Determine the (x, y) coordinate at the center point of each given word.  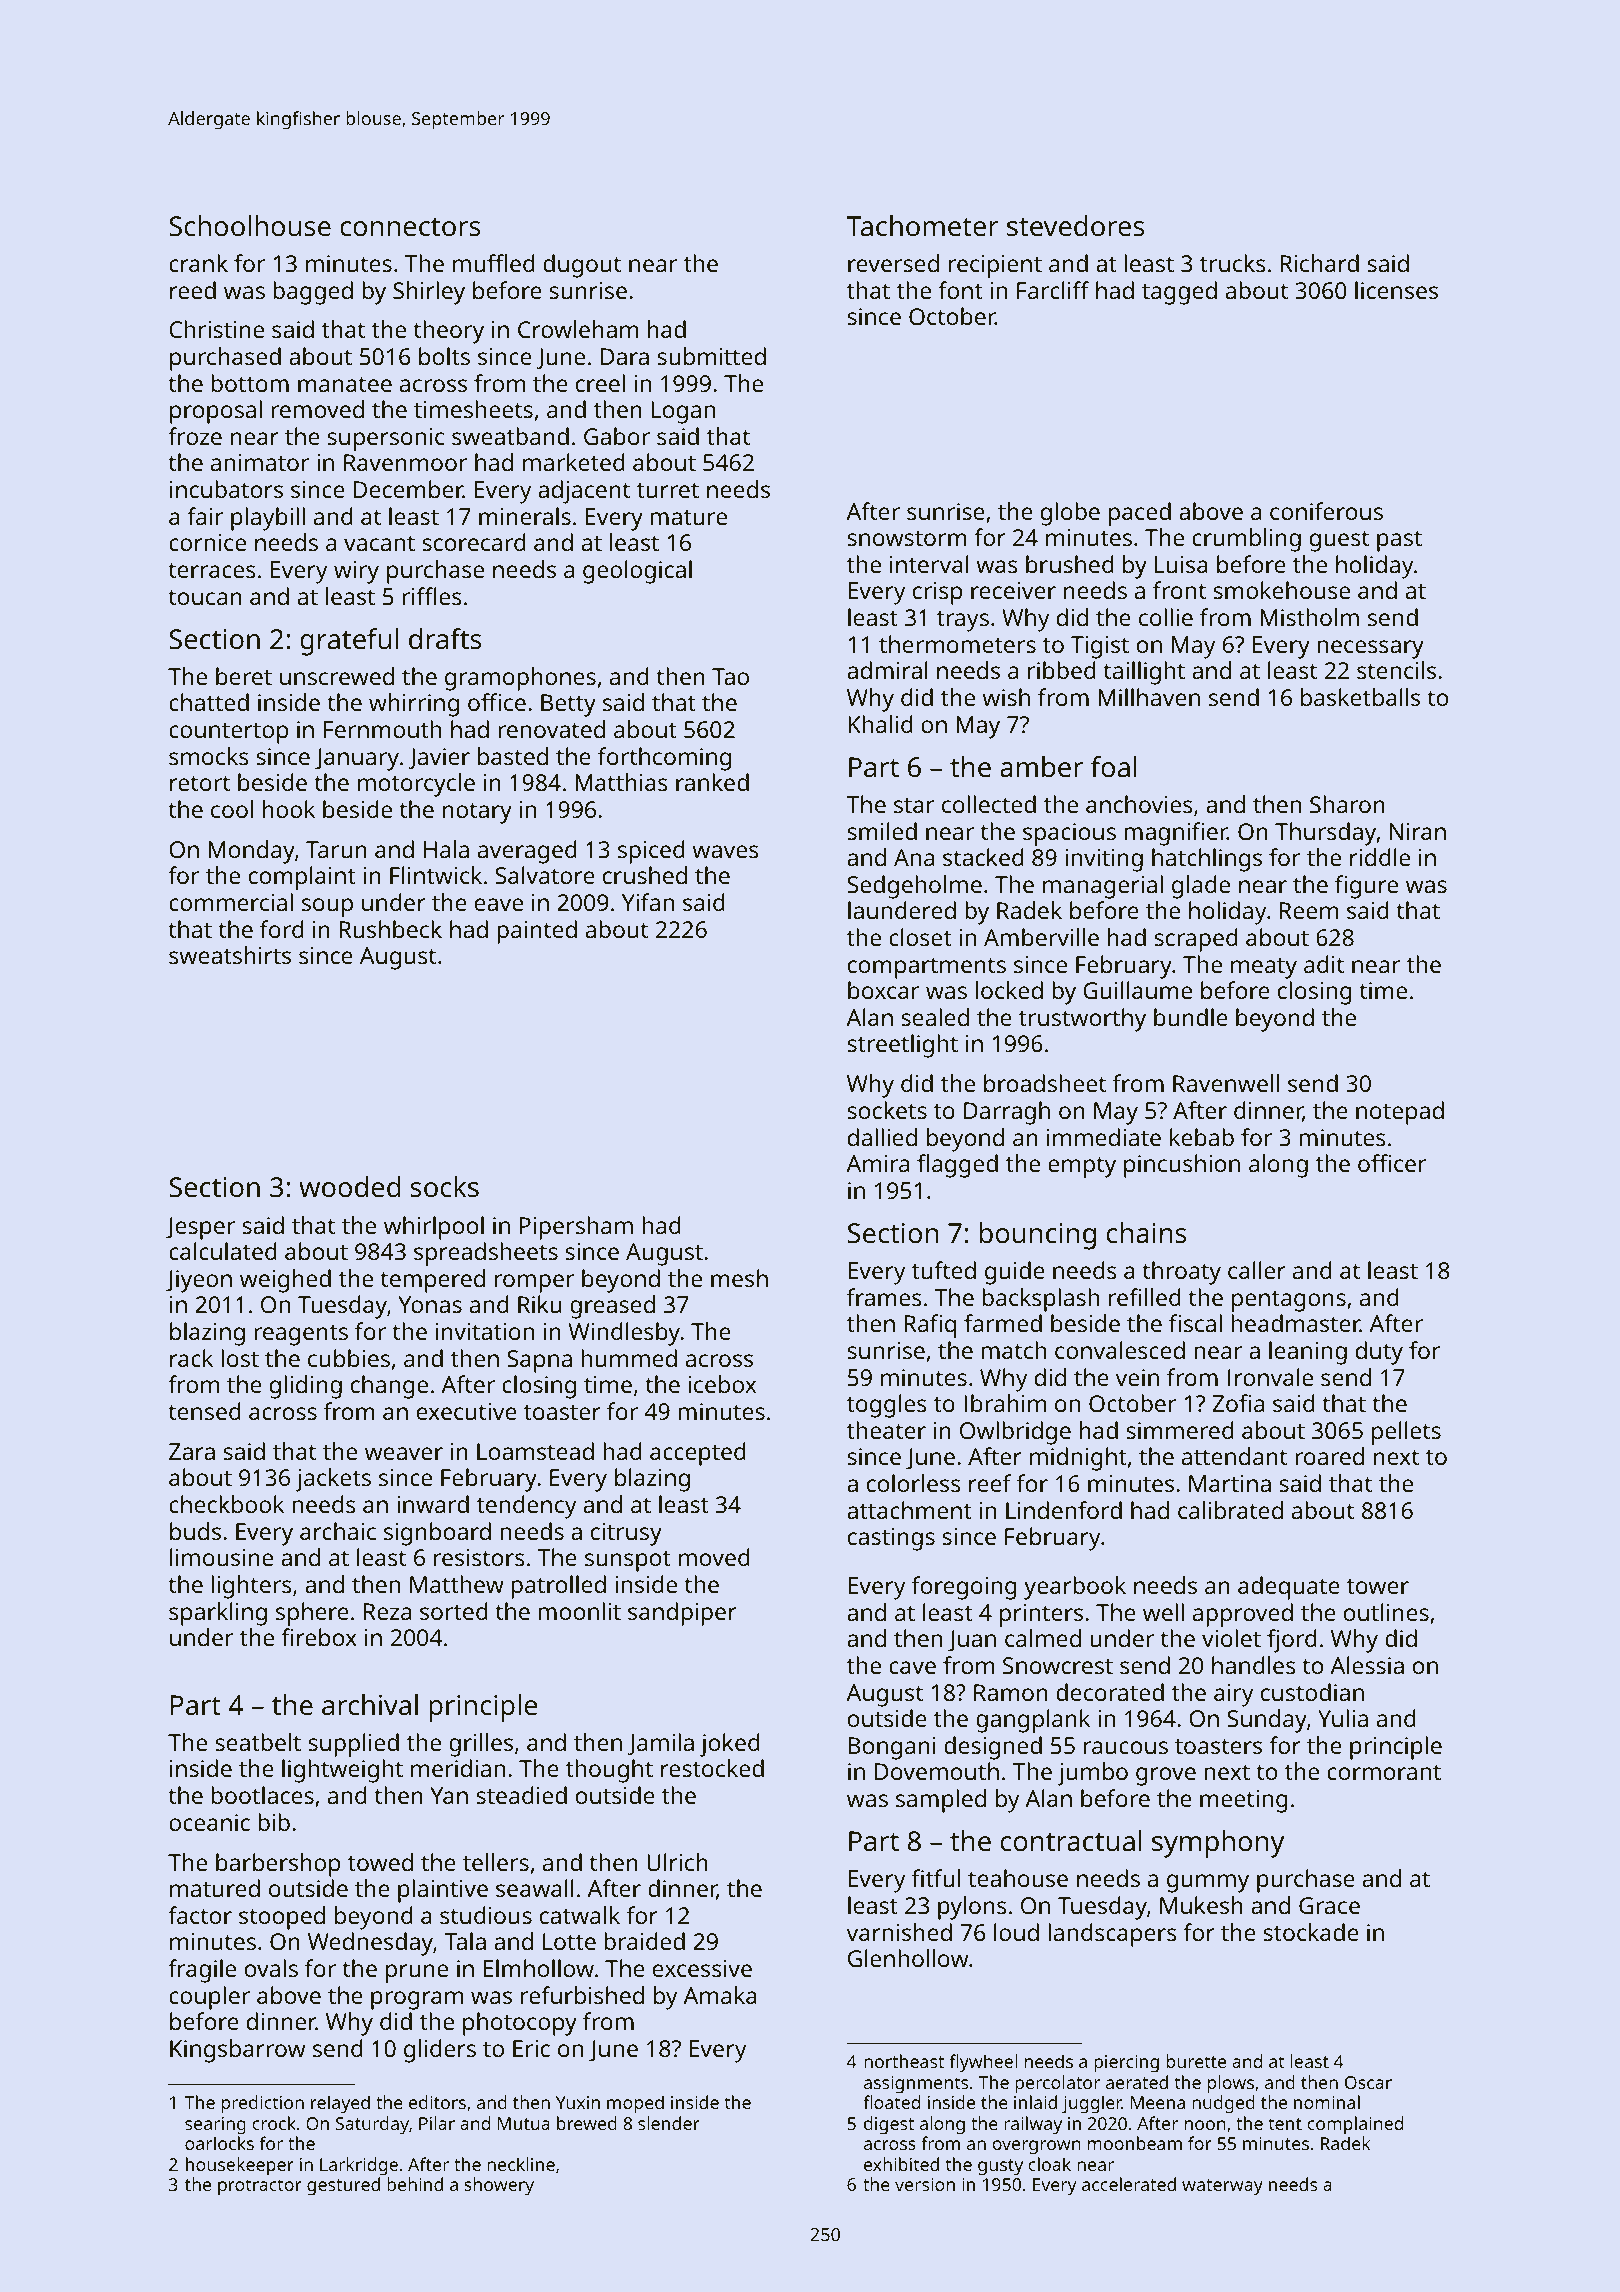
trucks (1233, 263)
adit (1324, 964)
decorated (1110, 1692)
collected (989, 804)
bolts (444, 356)
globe (1070, 514)
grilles (481, 1745)
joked (730, 1745)
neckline (521, 2164)
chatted (209, 702)
